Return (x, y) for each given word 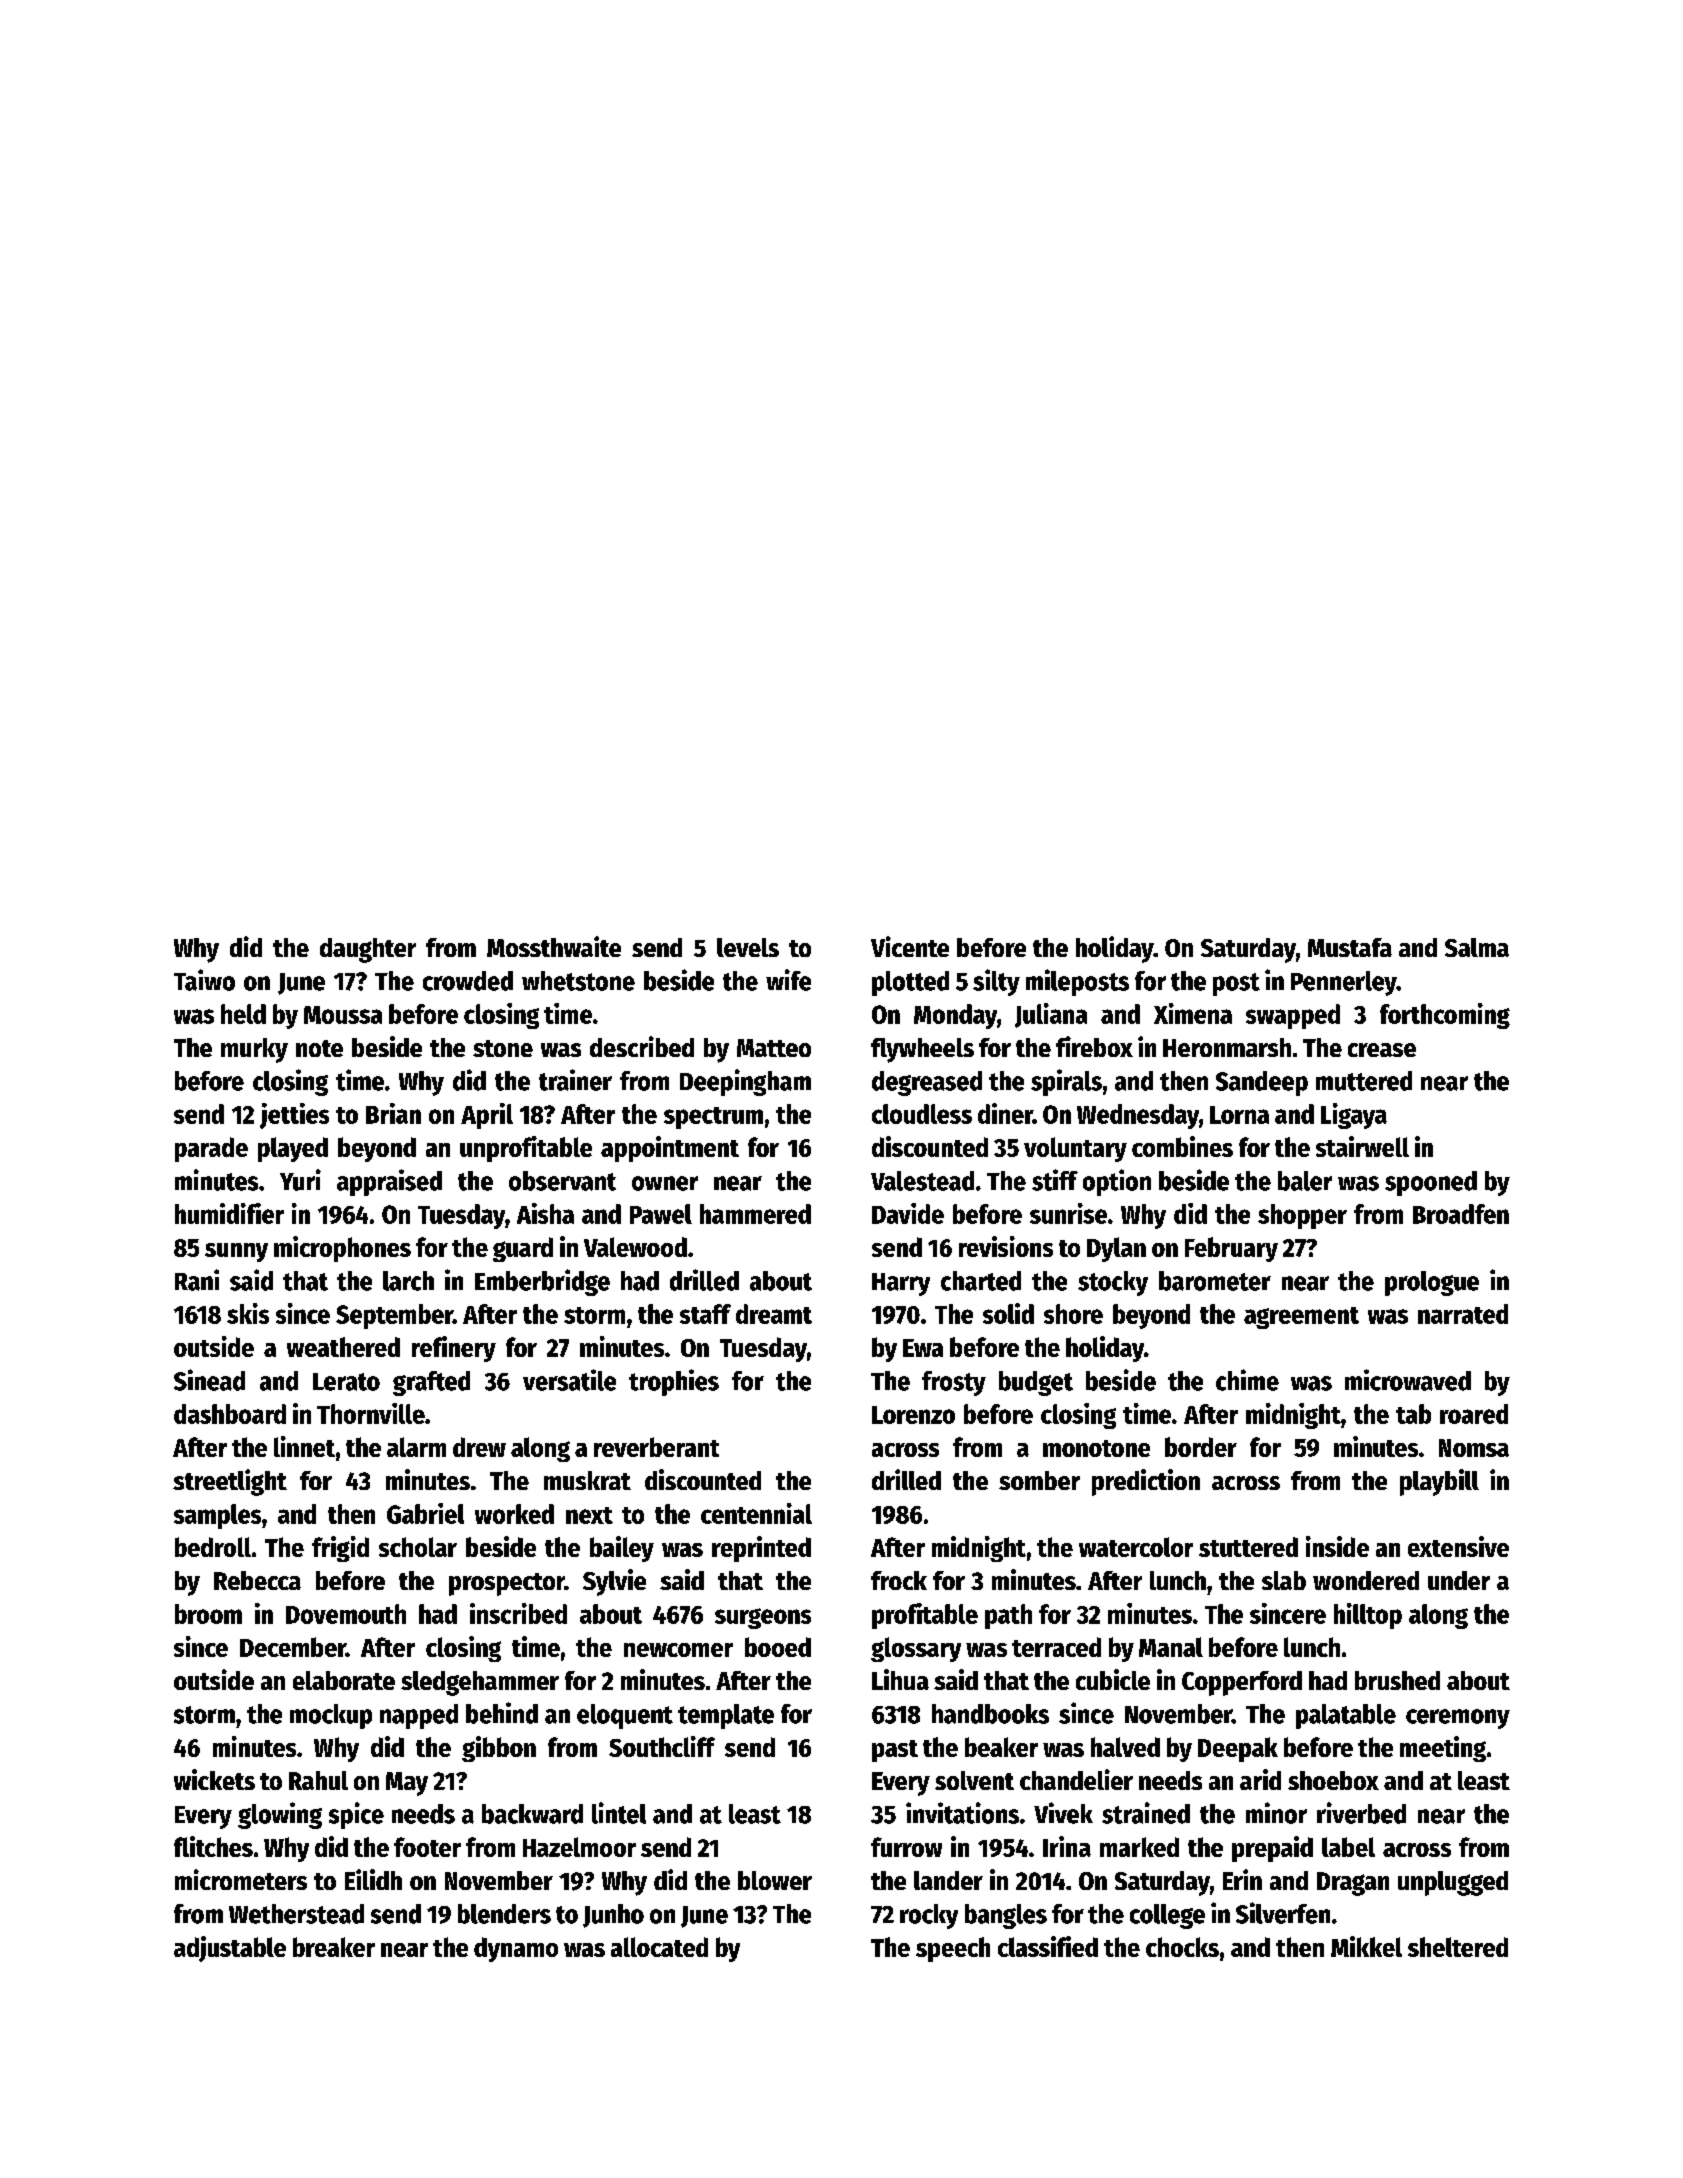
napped (419, 1716)
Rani (197, 1280)
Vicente (910, 946)
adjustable (230, 1949)
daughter (368, 950)
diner (1005, 1113)
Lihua (900, 1679)
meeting (1443, 1749)
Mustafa (1350, 947)
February (1231, 1249)
